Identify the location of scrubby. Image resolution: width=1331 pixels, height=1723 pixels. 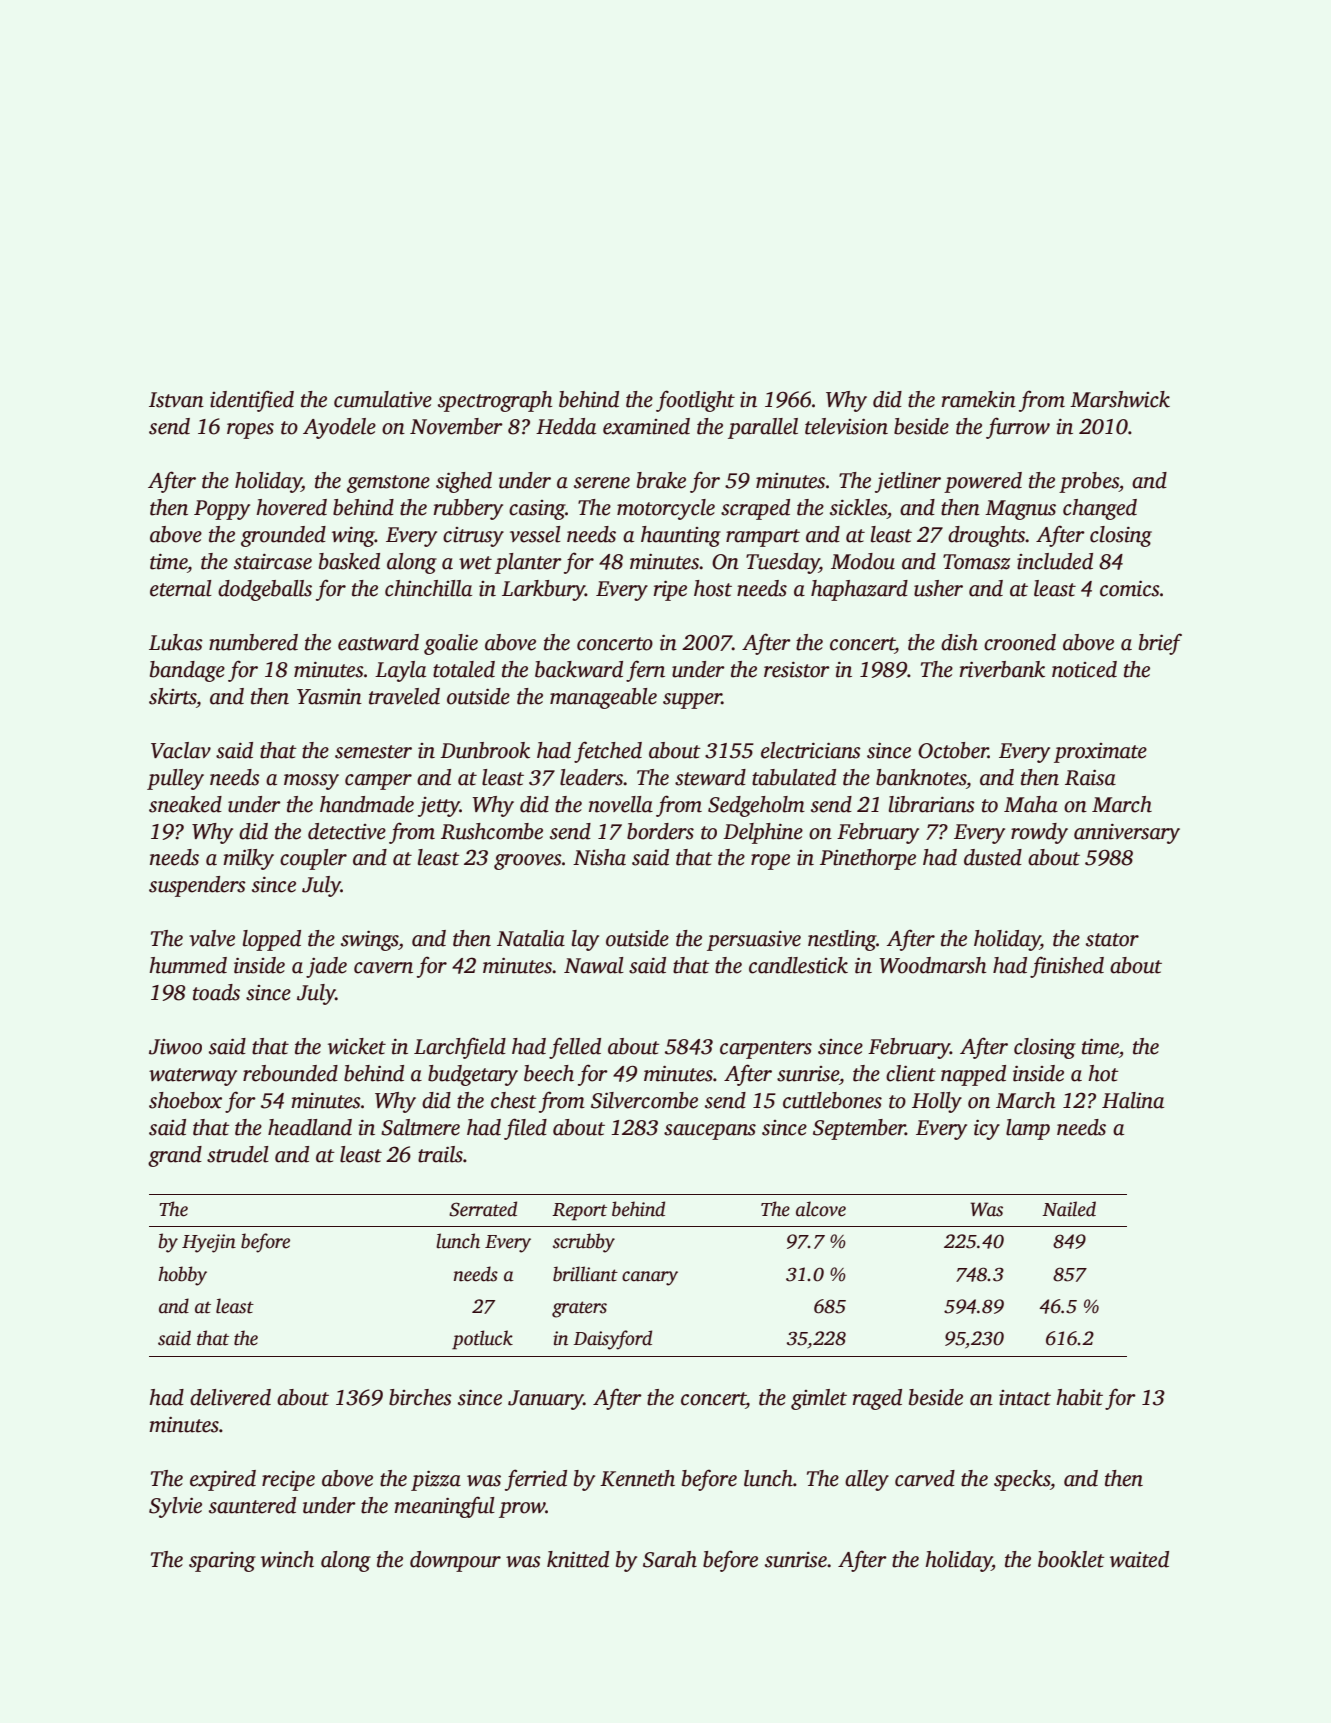
(584, 1243).
